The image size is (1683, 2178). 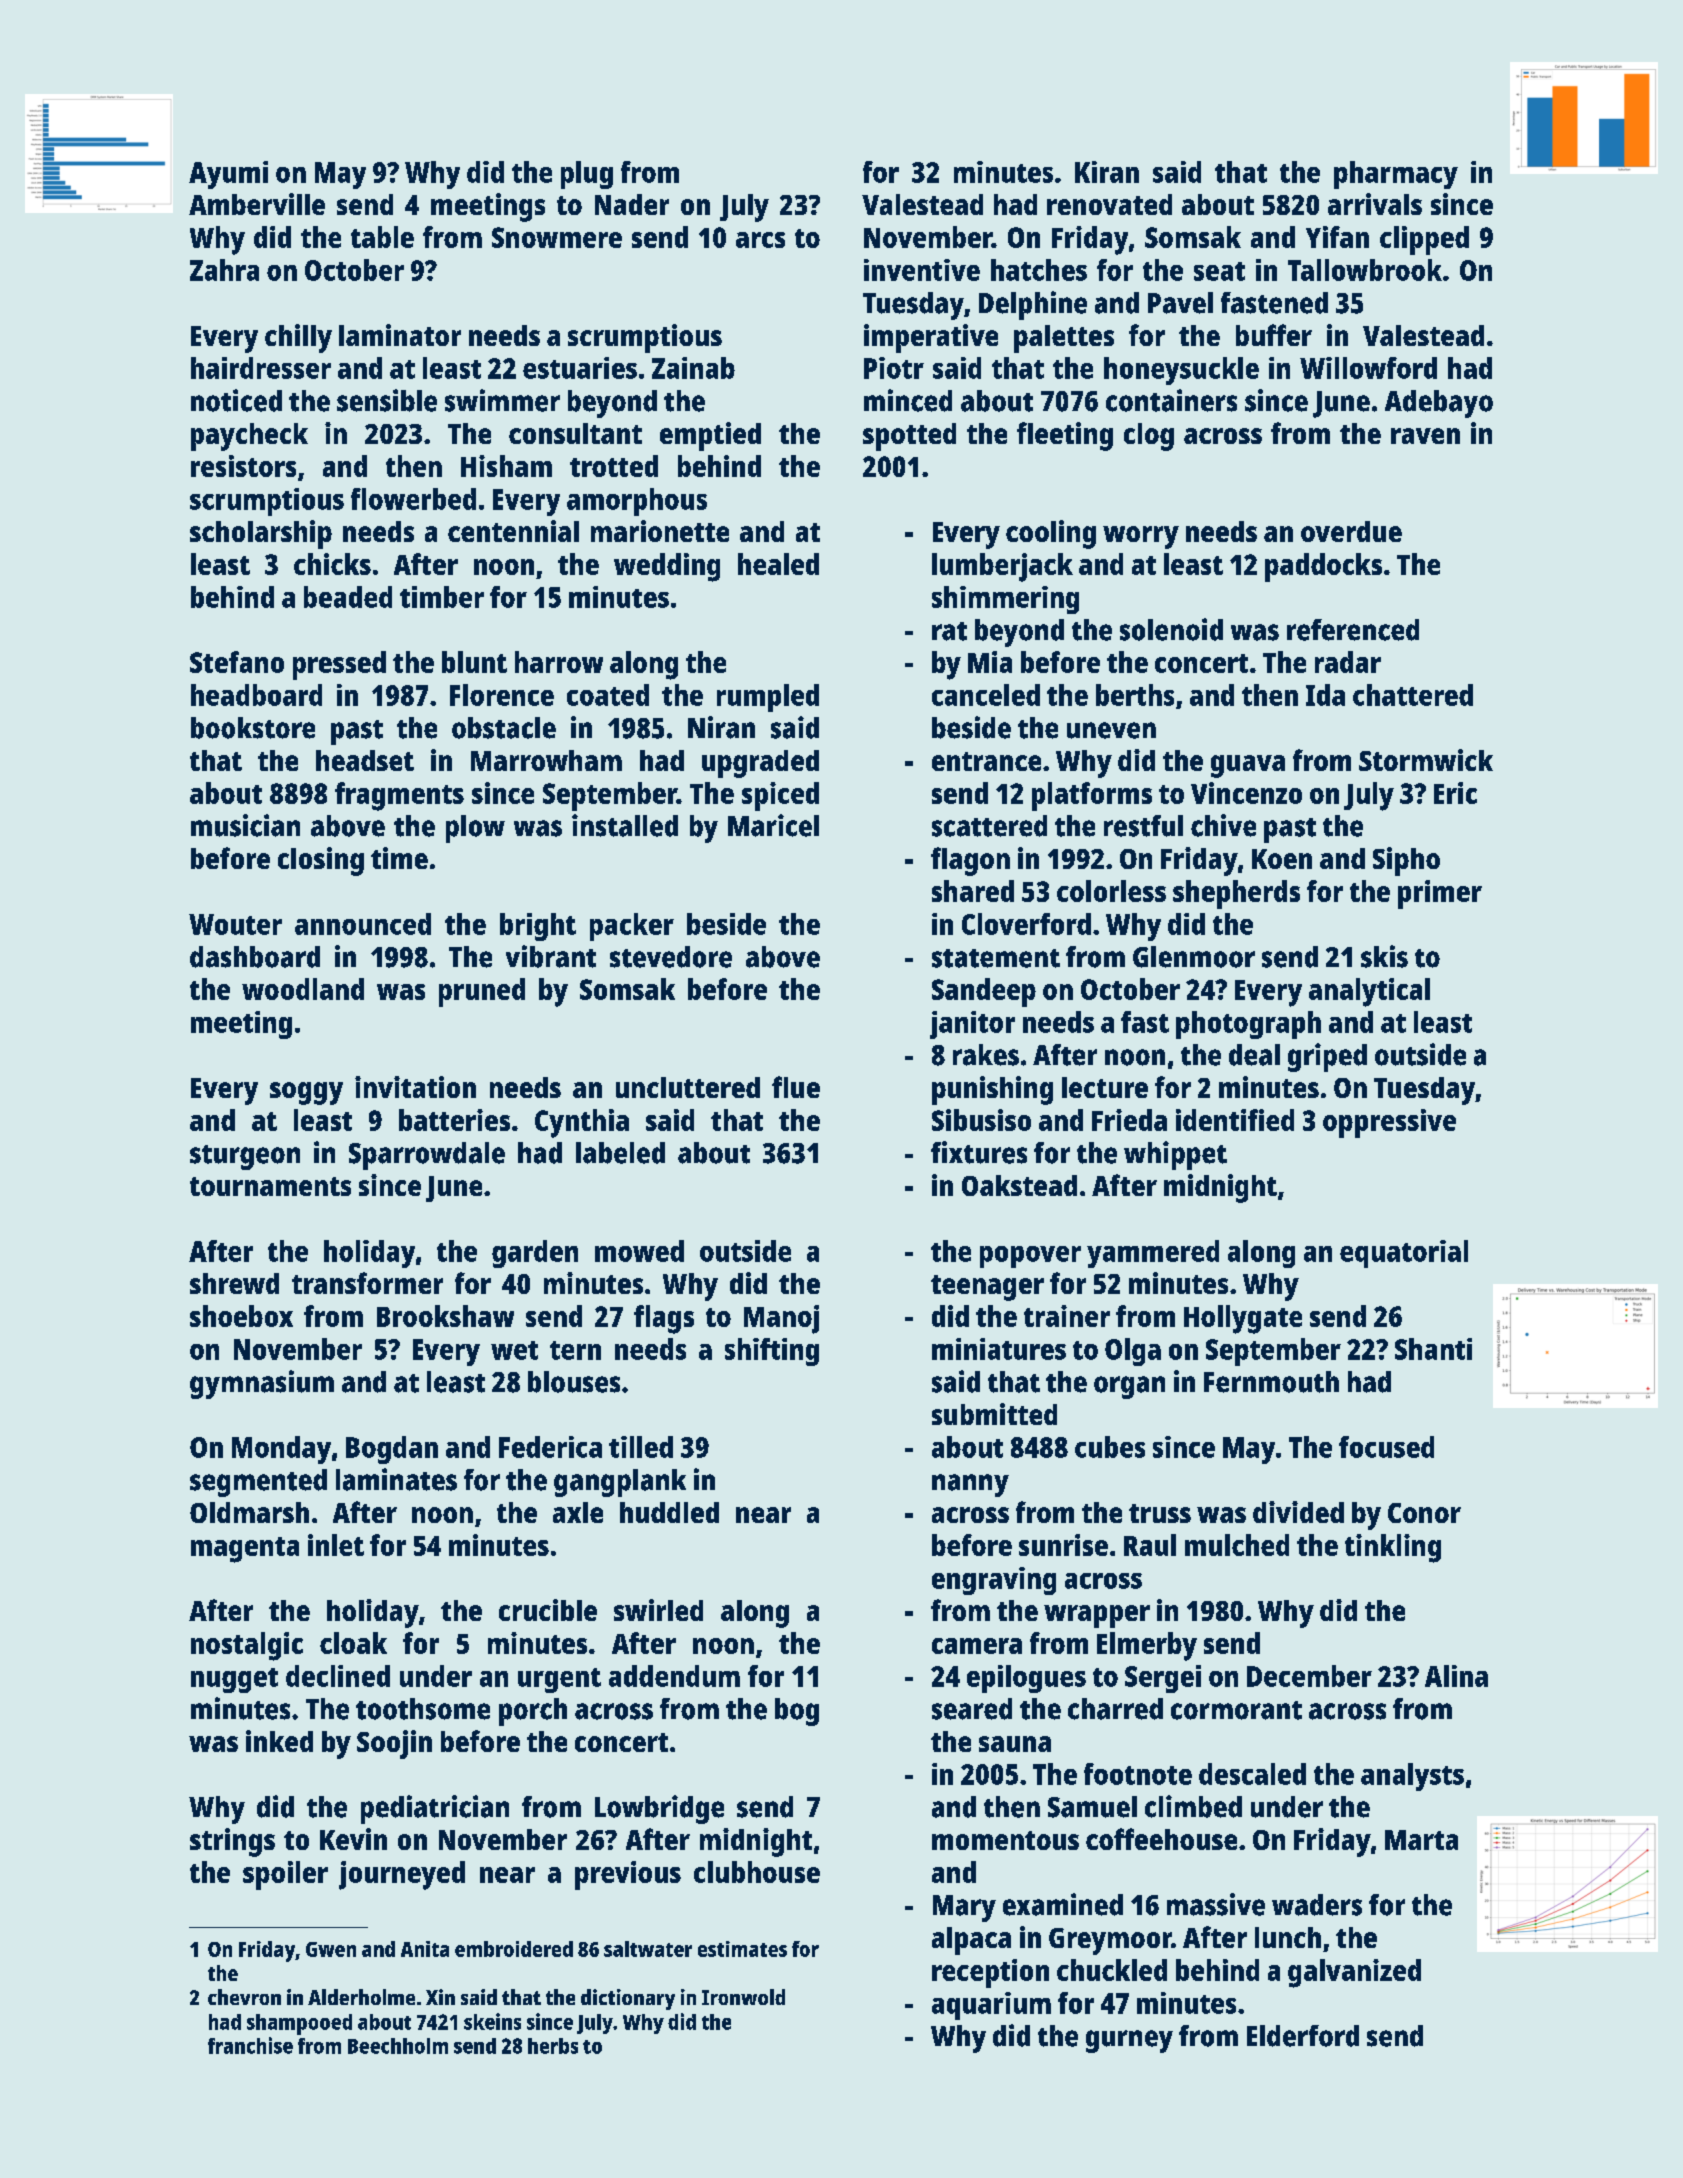 What do you see at coordinates (440, 1997) in the screenshot?
I see `Xin` at bounding box center [440, 1997].
